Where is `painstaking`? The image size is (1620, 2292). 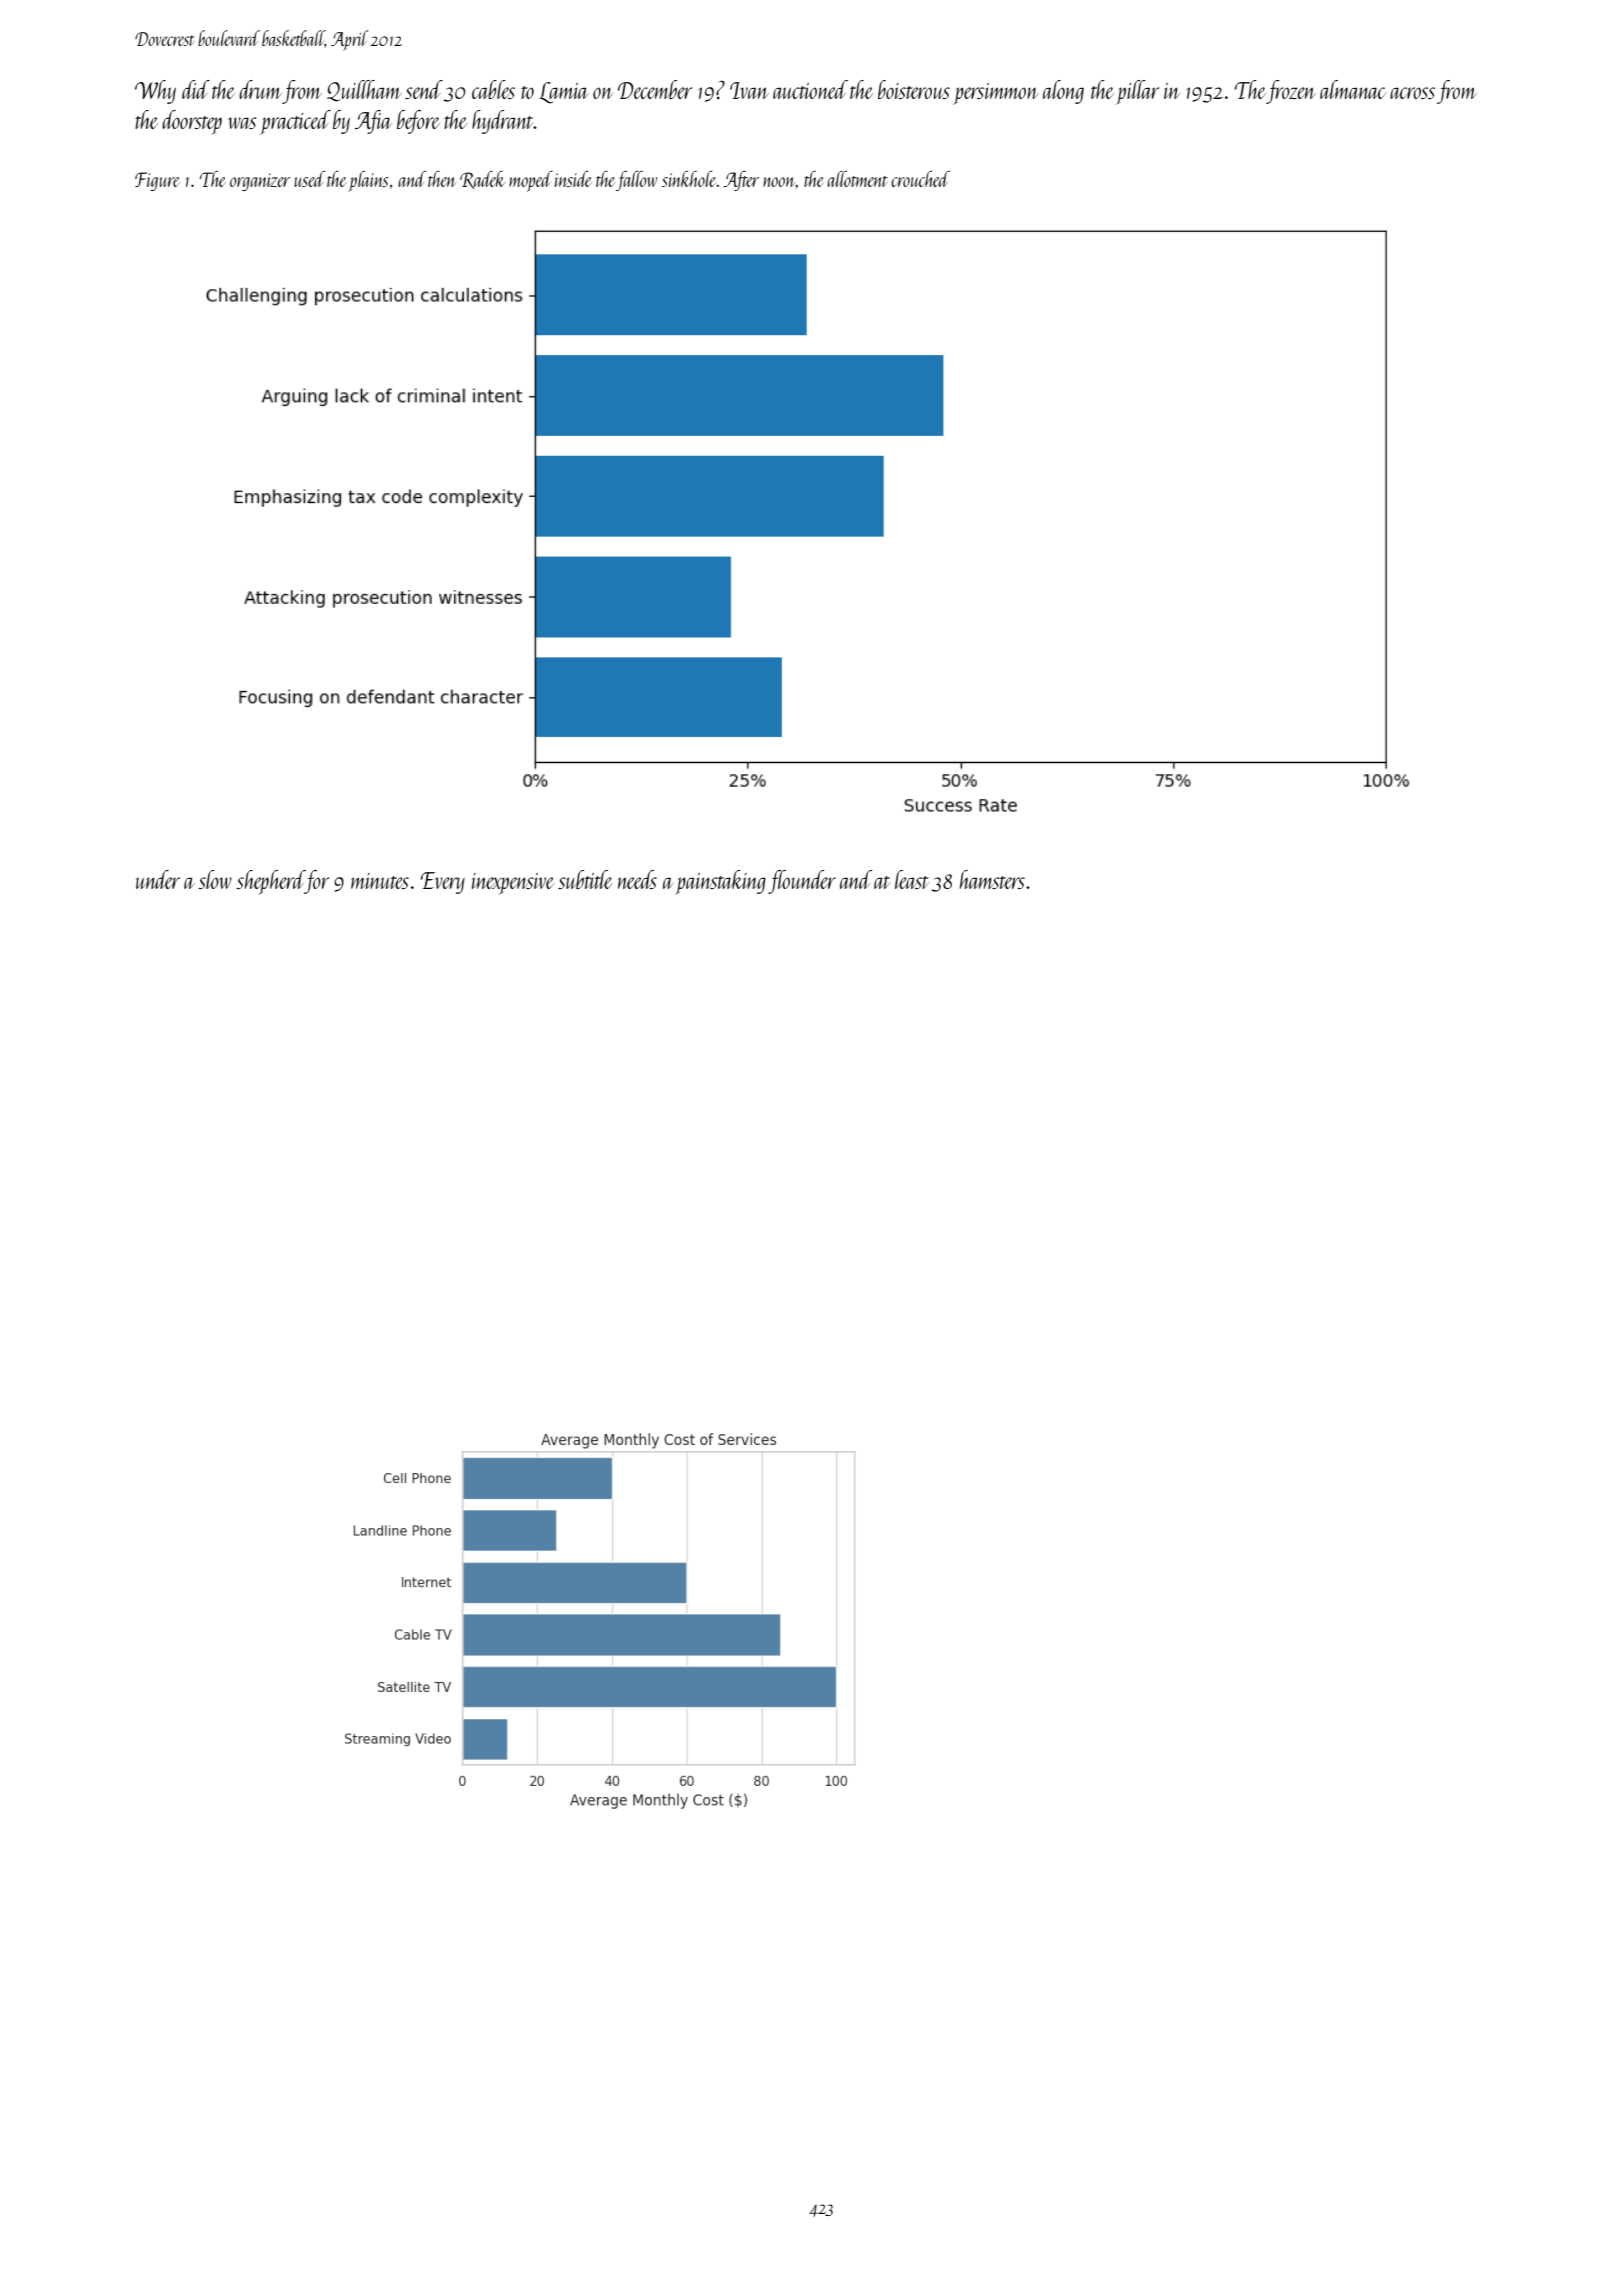 painstaking is located at coordinates (720, 882).
